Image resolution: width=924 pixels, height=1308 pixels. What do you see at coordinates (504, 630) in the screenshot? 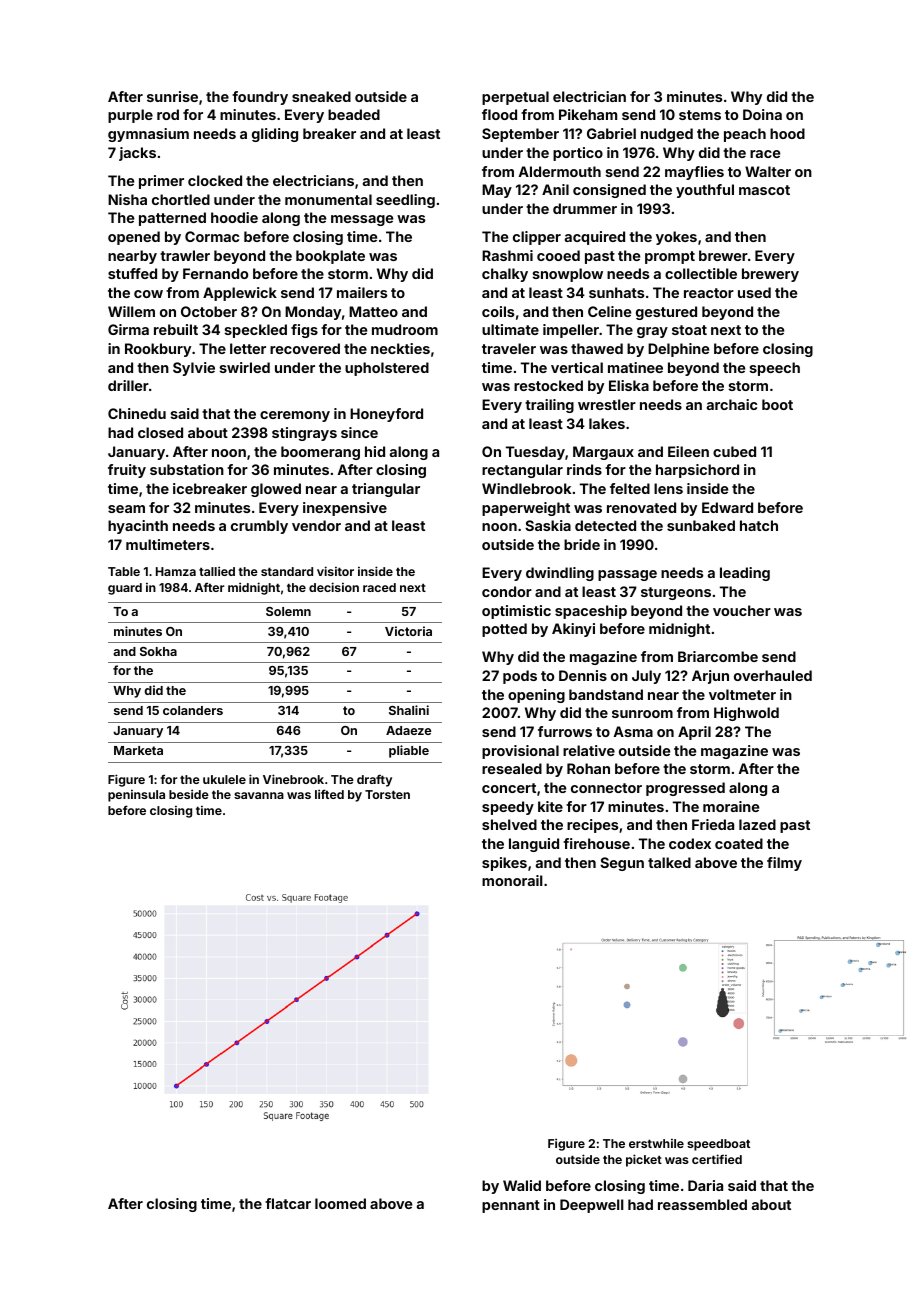
I see `potted` at bounding box center [504, 630].
